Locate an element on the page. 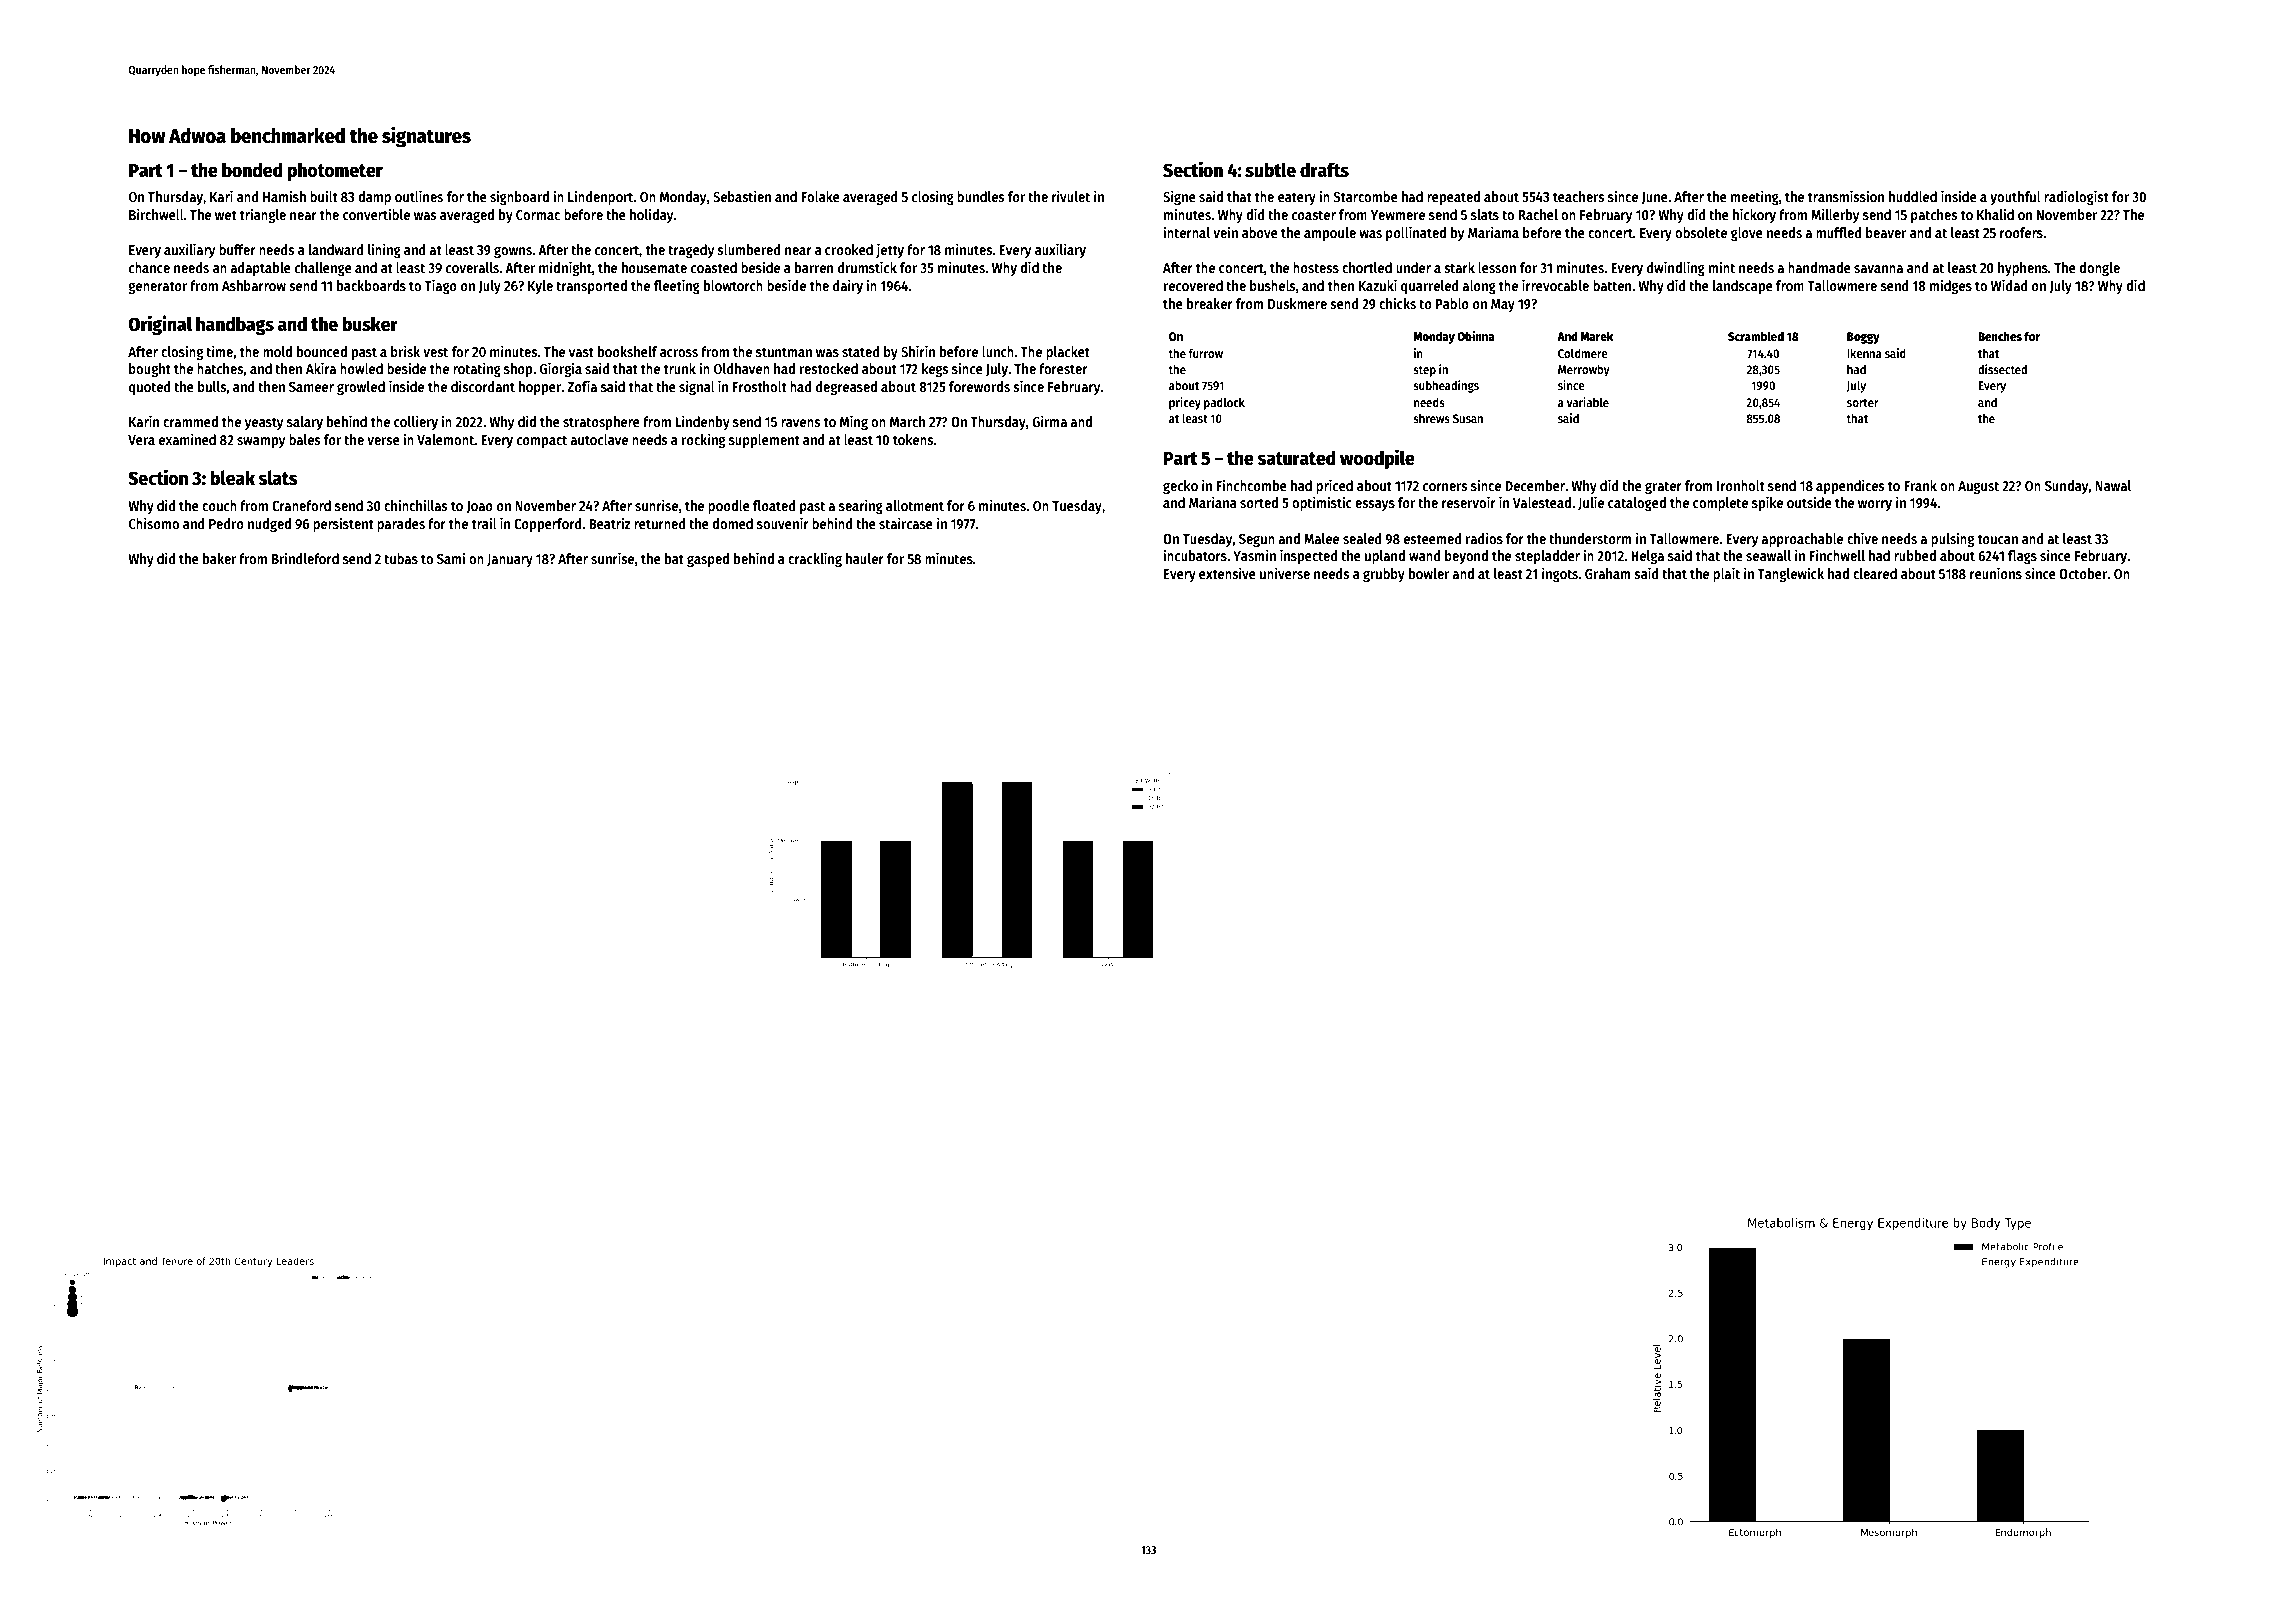 The image size is (2282, 1614). eatery is located at coordinates (1297, 198).
